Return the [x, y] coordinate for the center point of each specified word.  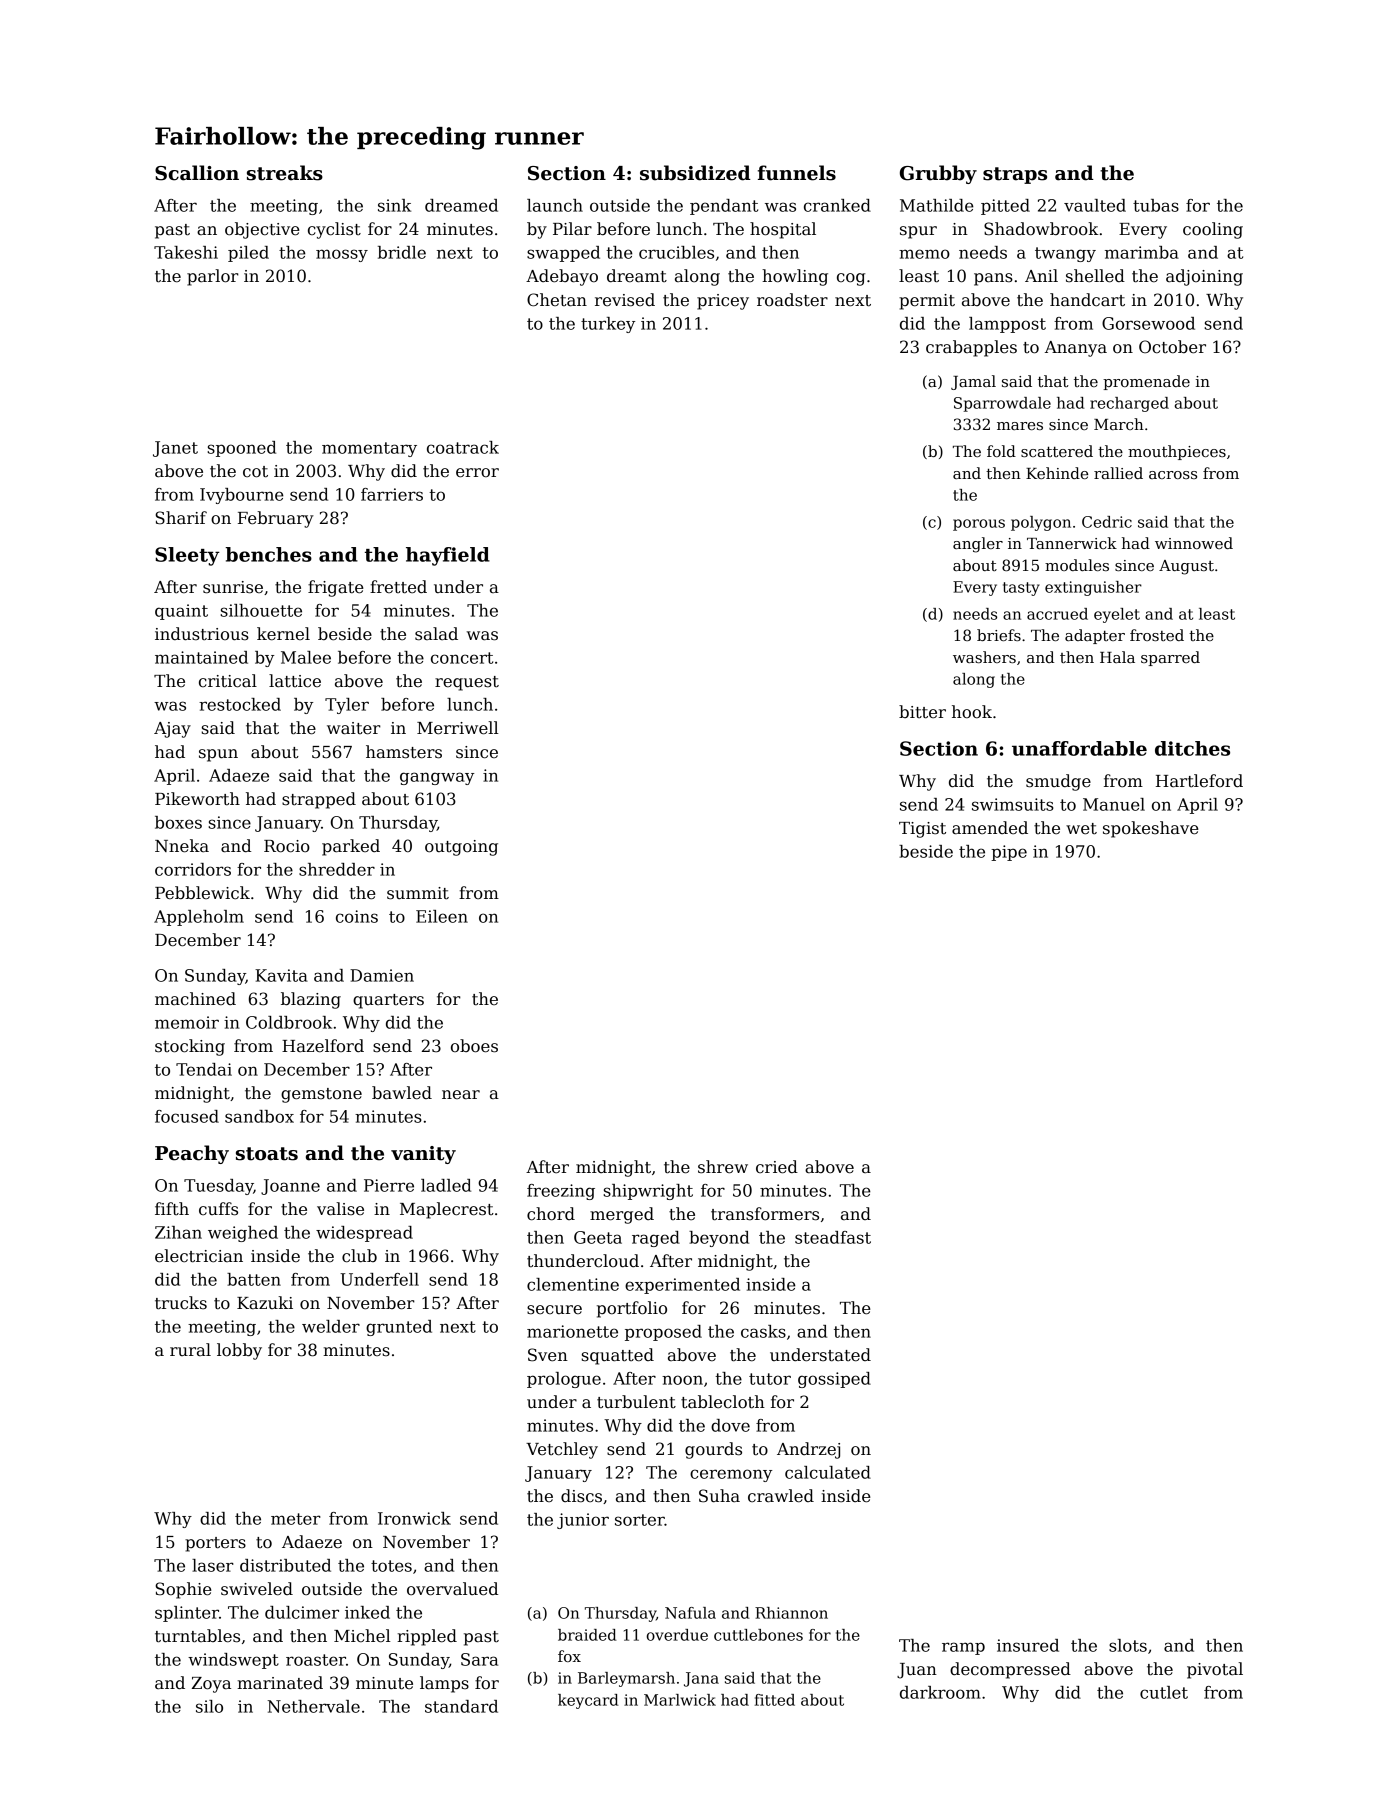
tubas [1156, 205]
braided [587, 1635]
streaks [285, 173]
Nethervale [313, 1706]
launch [555, 205]
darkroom [940, 1692]
